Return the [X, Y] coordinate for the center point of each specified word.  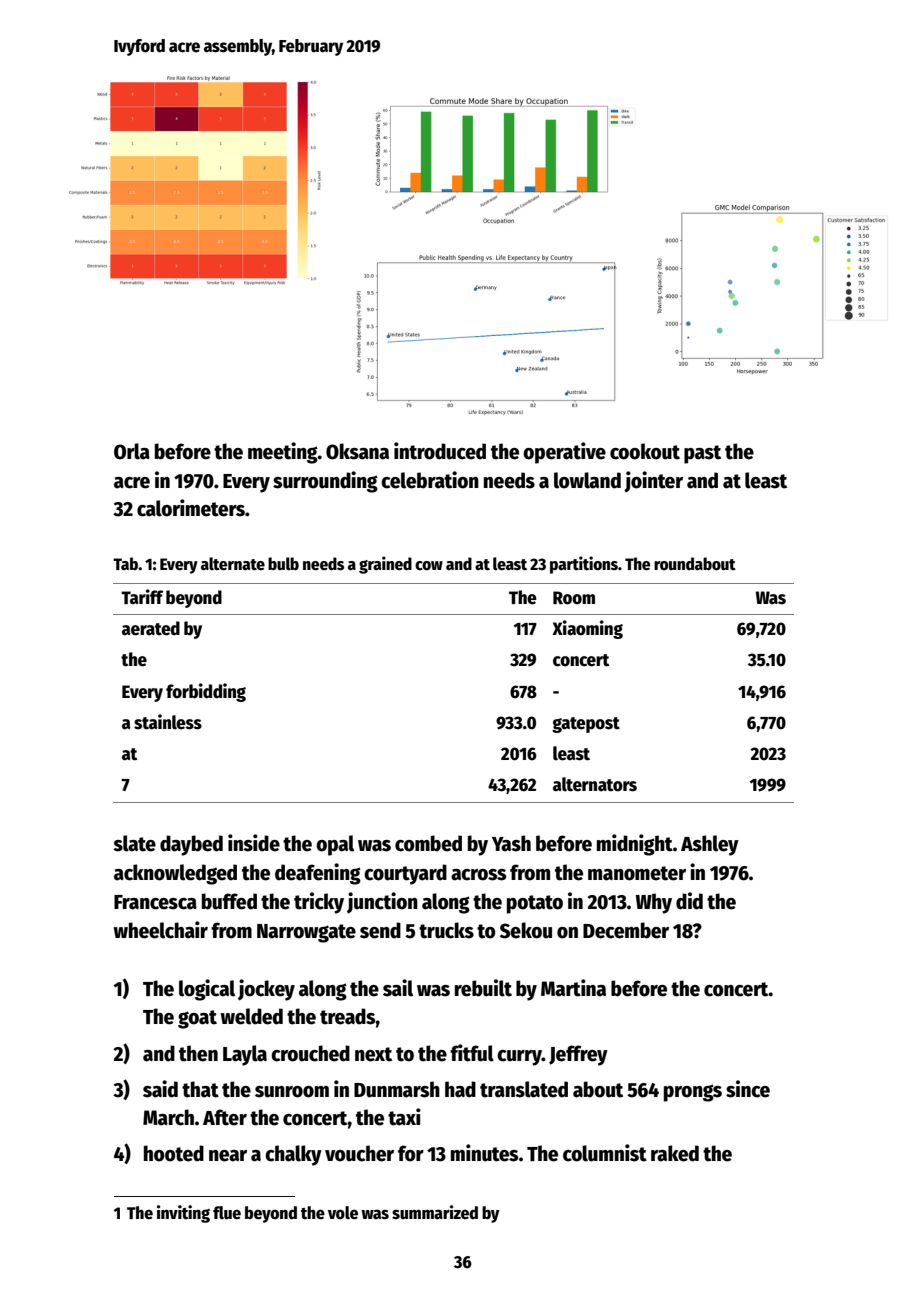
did [689, 901]
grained [385, 565]
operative [564, 453]
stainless [168, 722]
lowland [587, 480]
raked [675, 1153]
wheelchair [160, 930]
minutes [484, 1153]
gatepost [586, 725]
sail [398, 988]
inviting [183, 1214]
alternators [595, 784]
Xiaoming [587, 629]
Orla [132, 451]
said [160, 1089]
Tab [125, 563]
